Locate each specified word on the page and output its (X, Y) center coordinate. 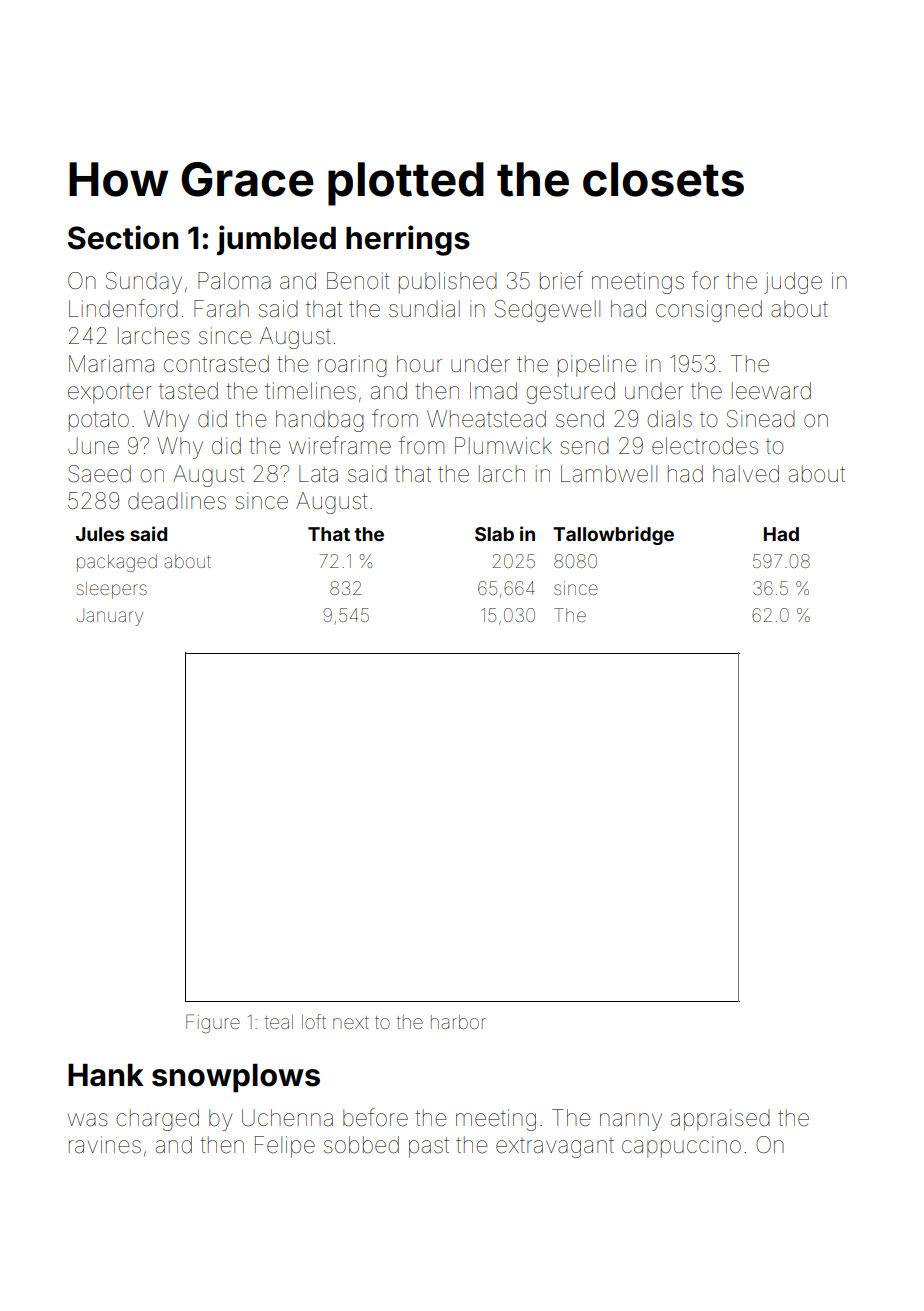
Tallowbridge (613, 535)
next (351, 1022)
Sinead (761, 419)
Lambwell (609, 474)
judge (793, 283)
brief (561, 280)
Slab (494, 534)
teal (278, 1022)
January (110, 617)
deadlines (177, 501)
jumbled (276, 240)
